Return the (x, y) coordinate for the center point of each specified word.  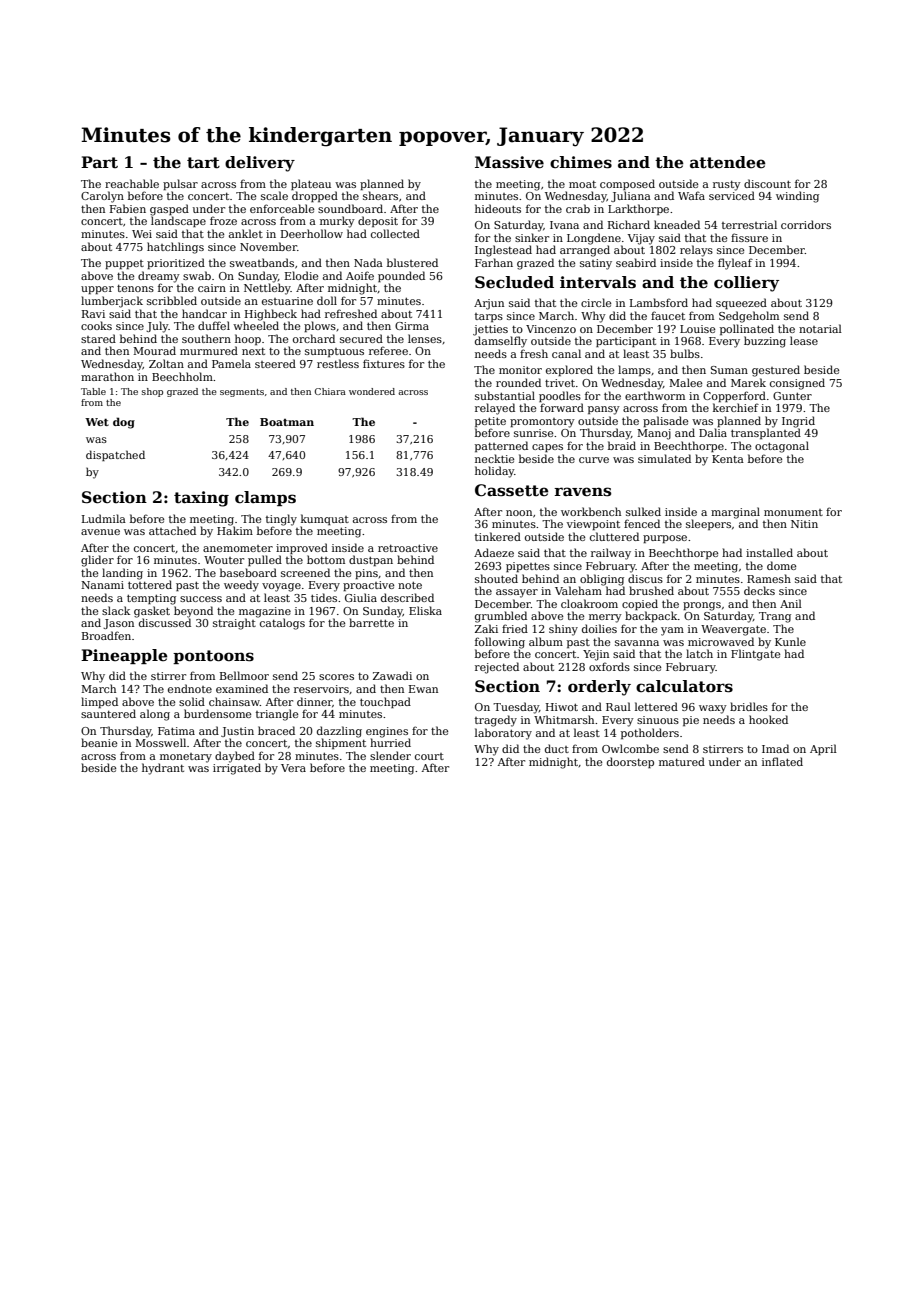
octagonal (782, 447)
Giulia (361, 597)
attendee (728, 162)
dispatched (115, 455)
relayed (495, 409)
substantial (505, 395)
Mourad (154, 350)
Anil (791, 603)
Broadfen (106, 635)
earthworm (655, 395)
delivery (260, 164)
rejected (497, 668)
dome (781, 565)
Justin (237, 732)
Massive (509, 162)
